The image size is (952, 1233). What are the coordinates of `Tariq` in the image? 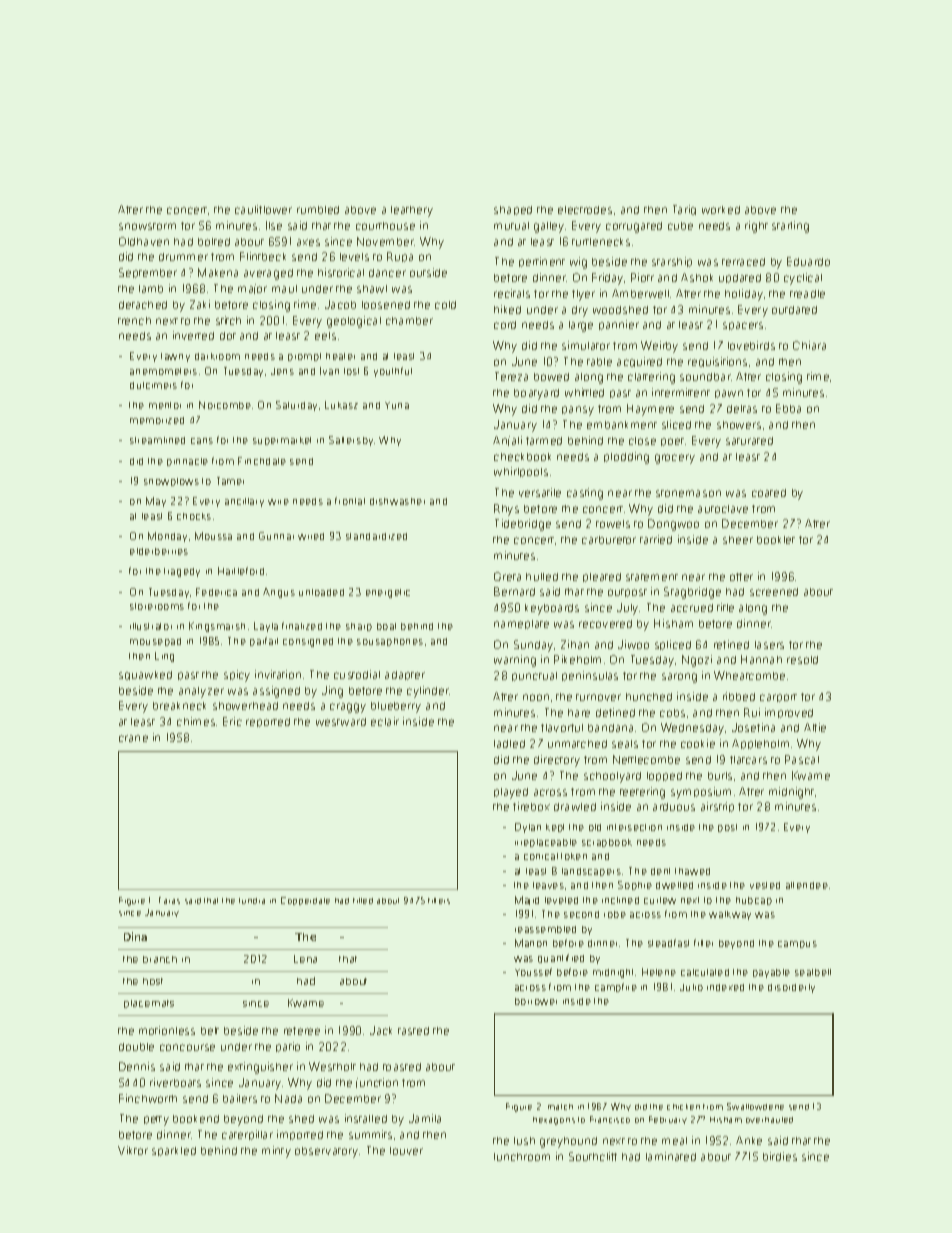 It's located at (684, 210).
